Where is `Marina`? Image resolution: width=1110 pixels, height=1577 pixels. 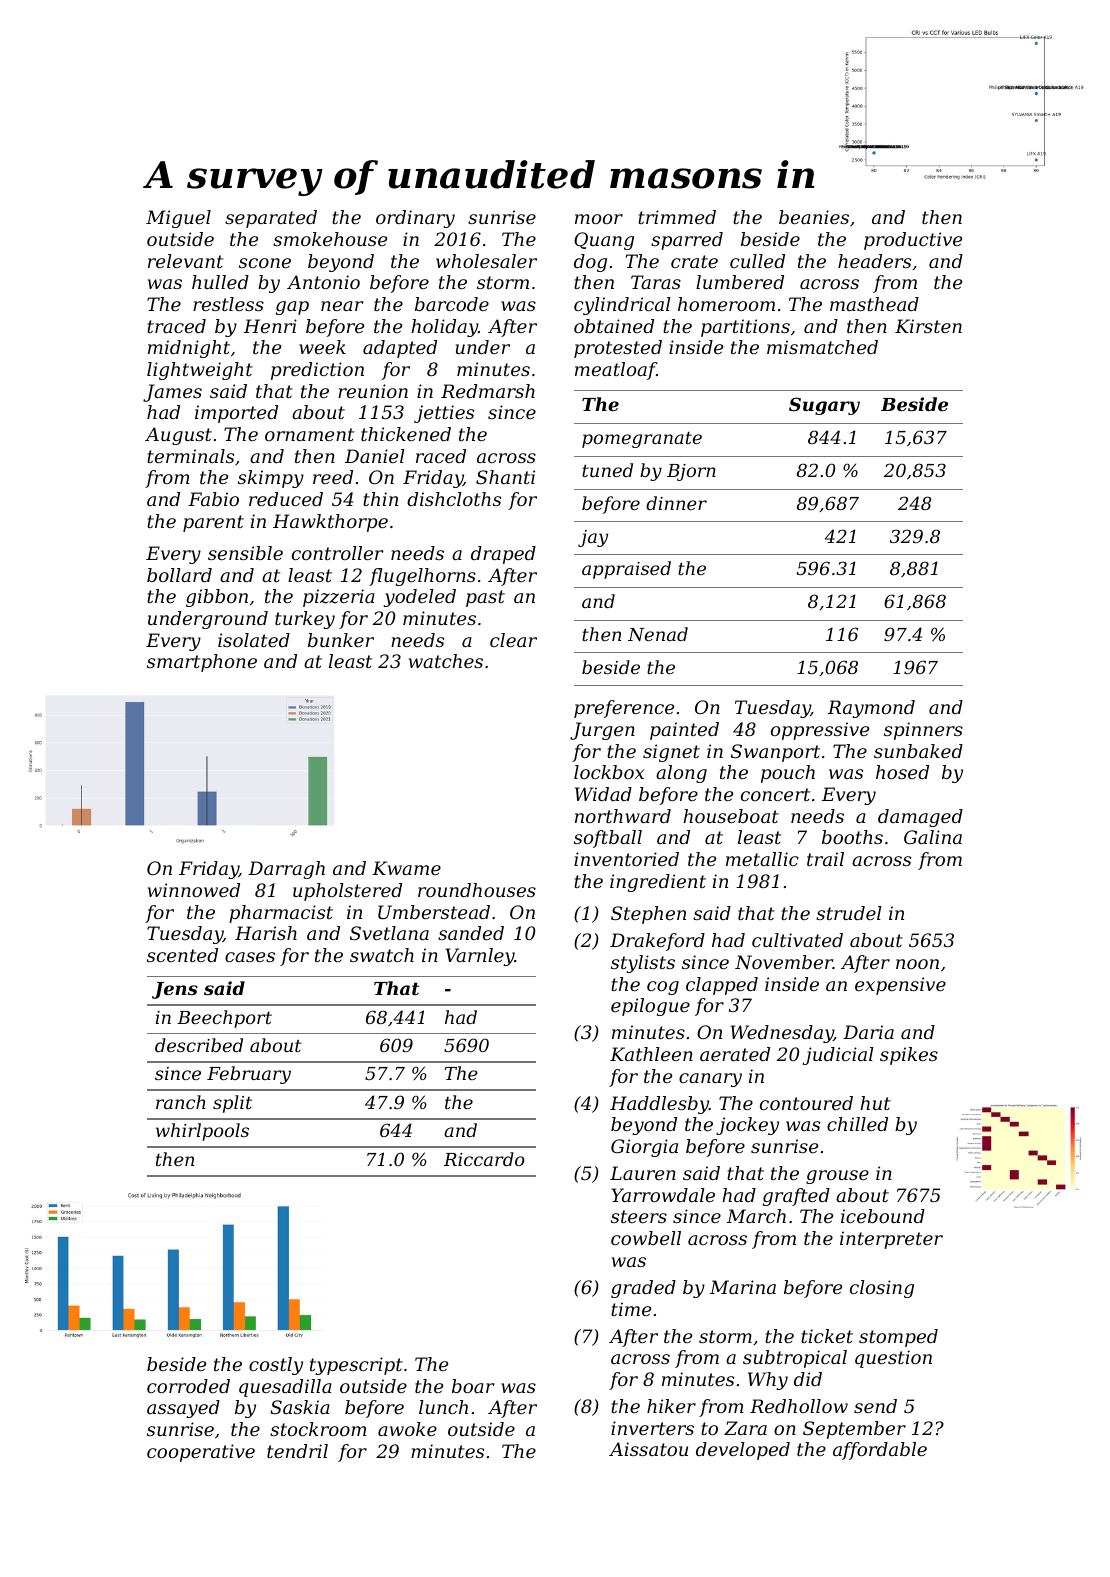 Marina is located at coordinates (743, 1287).
